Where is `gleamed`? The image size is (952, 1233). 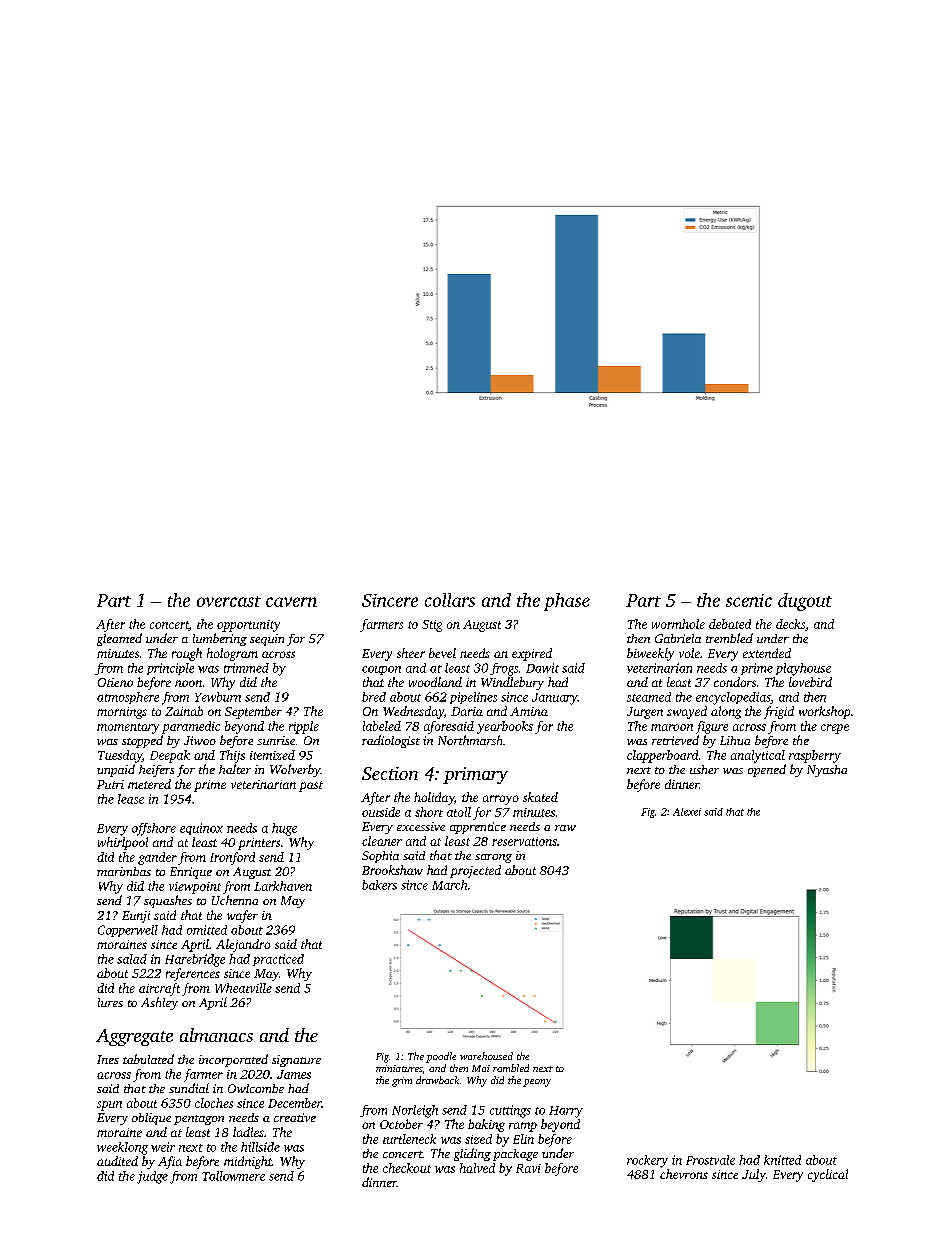 gleamed is located at coordinates (119, 639).
